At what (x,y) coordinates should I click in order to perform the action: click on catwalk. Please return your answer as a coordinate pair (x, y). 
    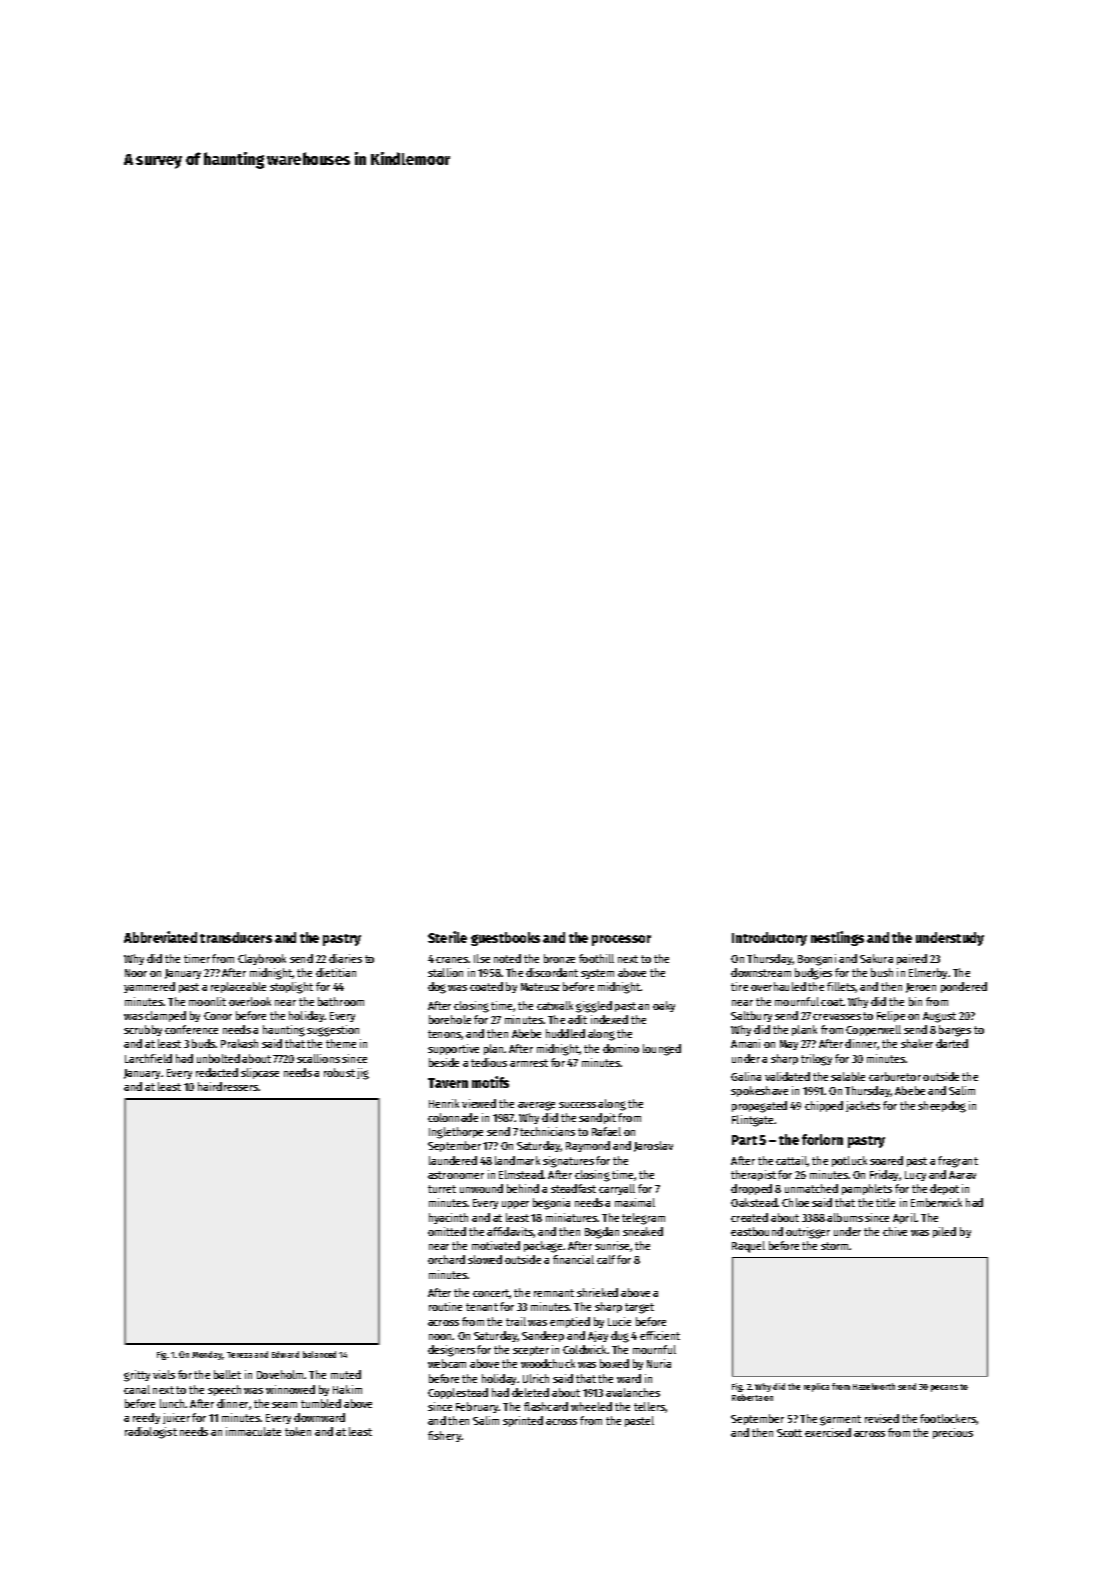
    Looking at the image, I should click on (555, 1005).
